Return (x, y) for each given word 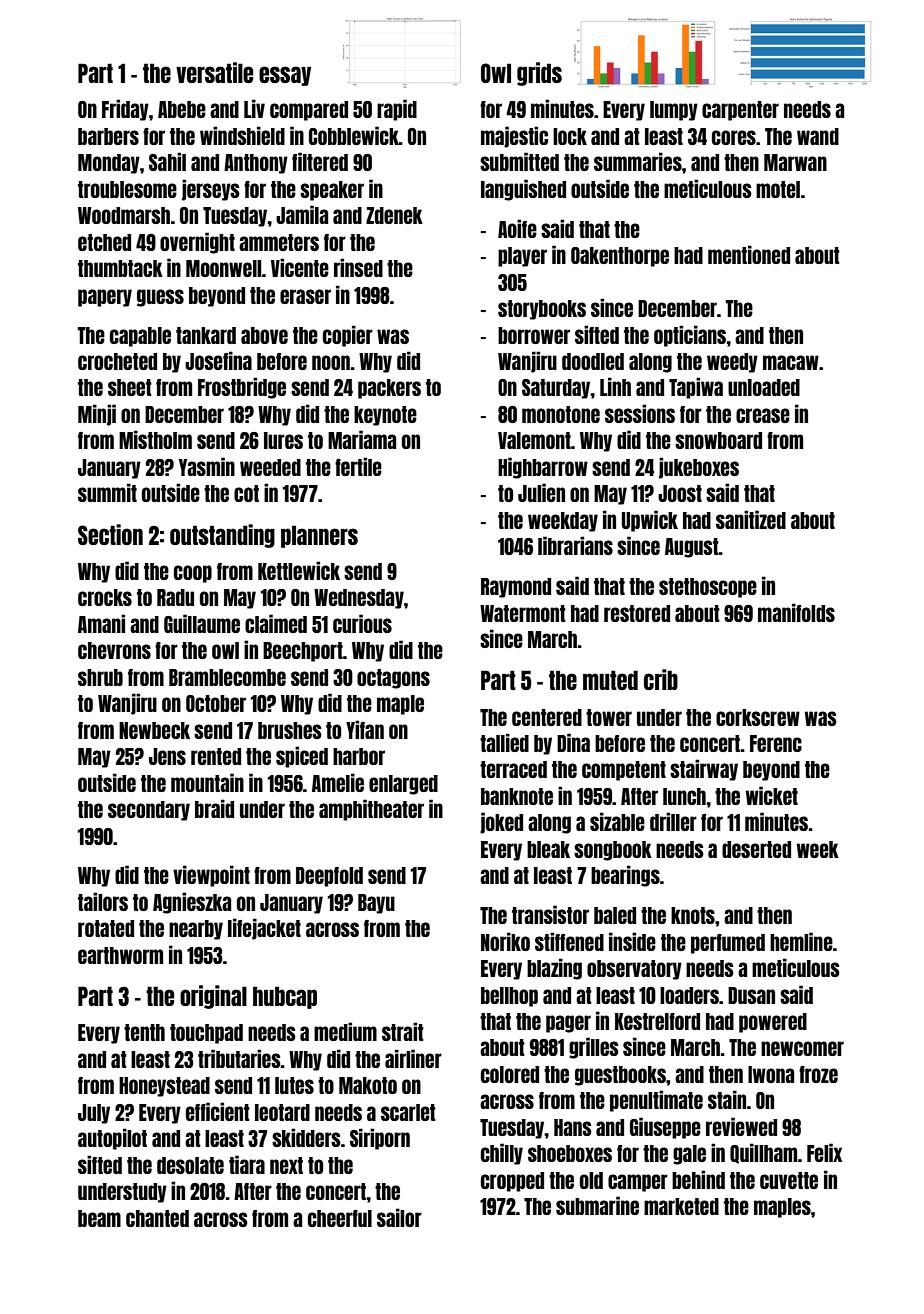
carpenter (740, 111)
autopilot (112, 1139)
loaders (689, 995)
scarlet (408, 1112)
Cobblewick (354, 135)
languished (523, 190)
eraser (305, 296)
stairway (704, 770)
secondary (149, 811)
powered (773, 1023)
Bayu (376, 904)
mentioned (749, 254)
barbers (108, 136)
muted (610, 680)
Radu (175, 597)
